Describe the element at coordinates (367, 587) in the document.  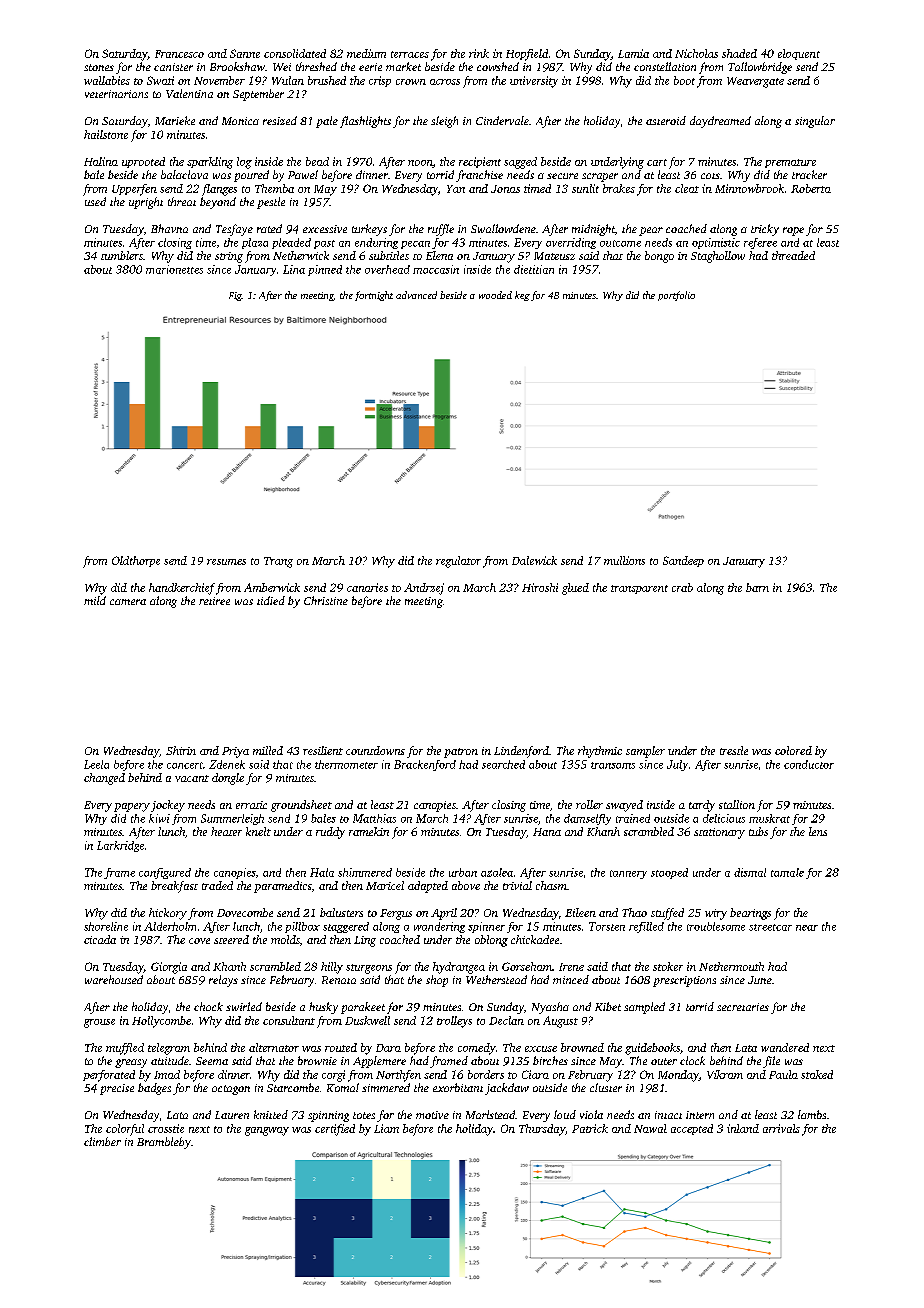
I see `canaries` at that location.
